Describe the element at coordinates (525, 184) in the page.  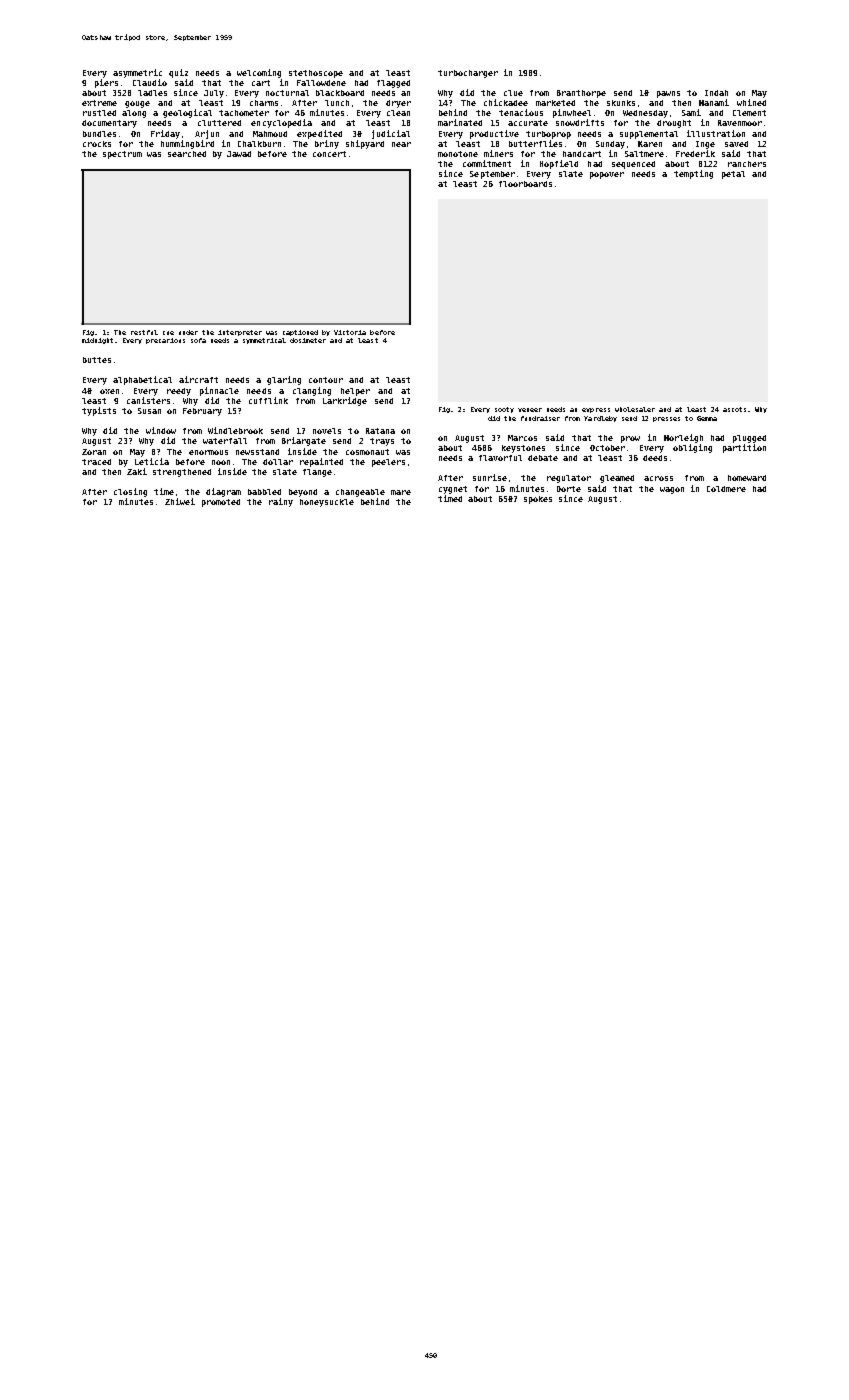
I see `floorboards` at that location.
